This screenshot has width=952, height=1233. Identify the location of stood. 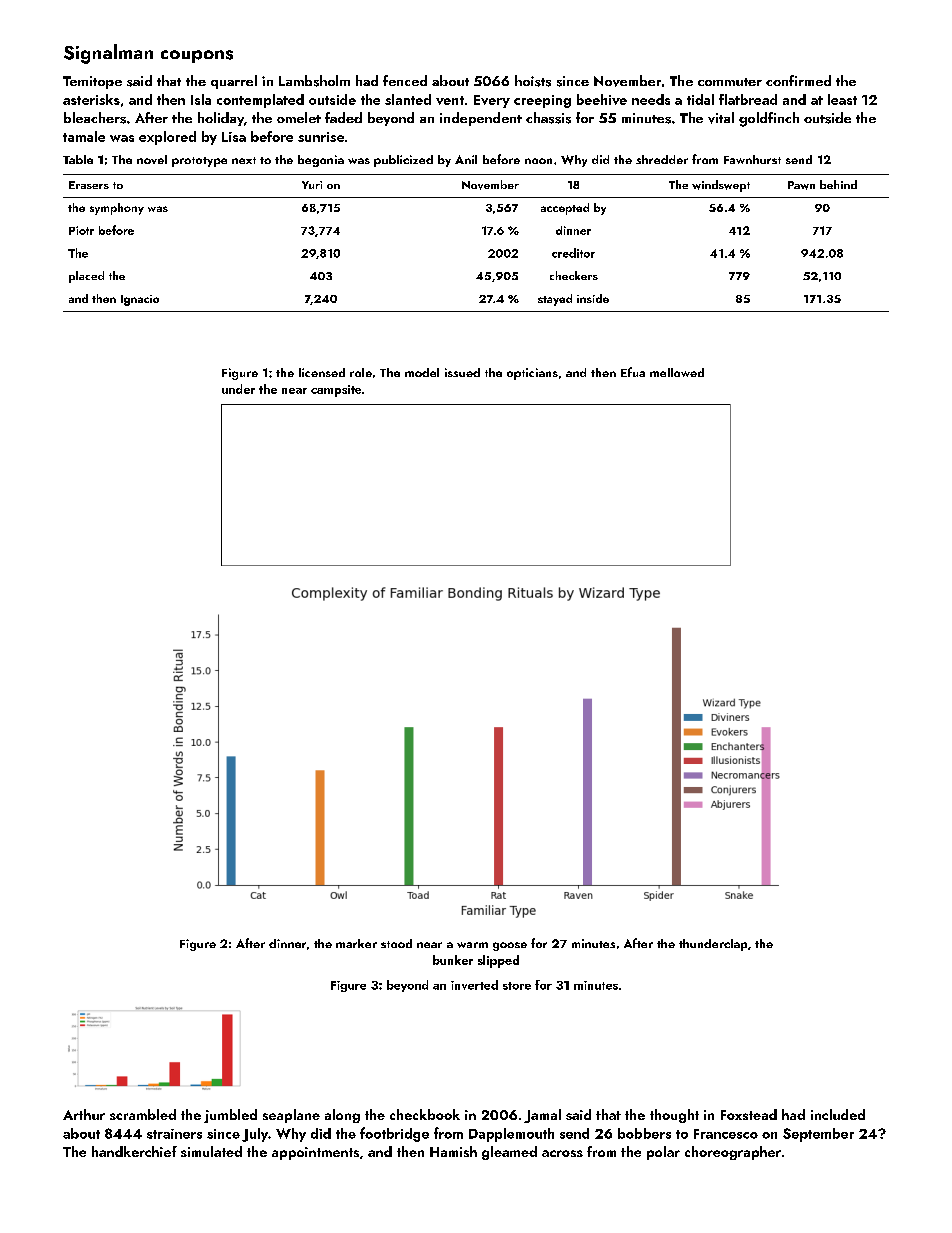
(396, 943).
